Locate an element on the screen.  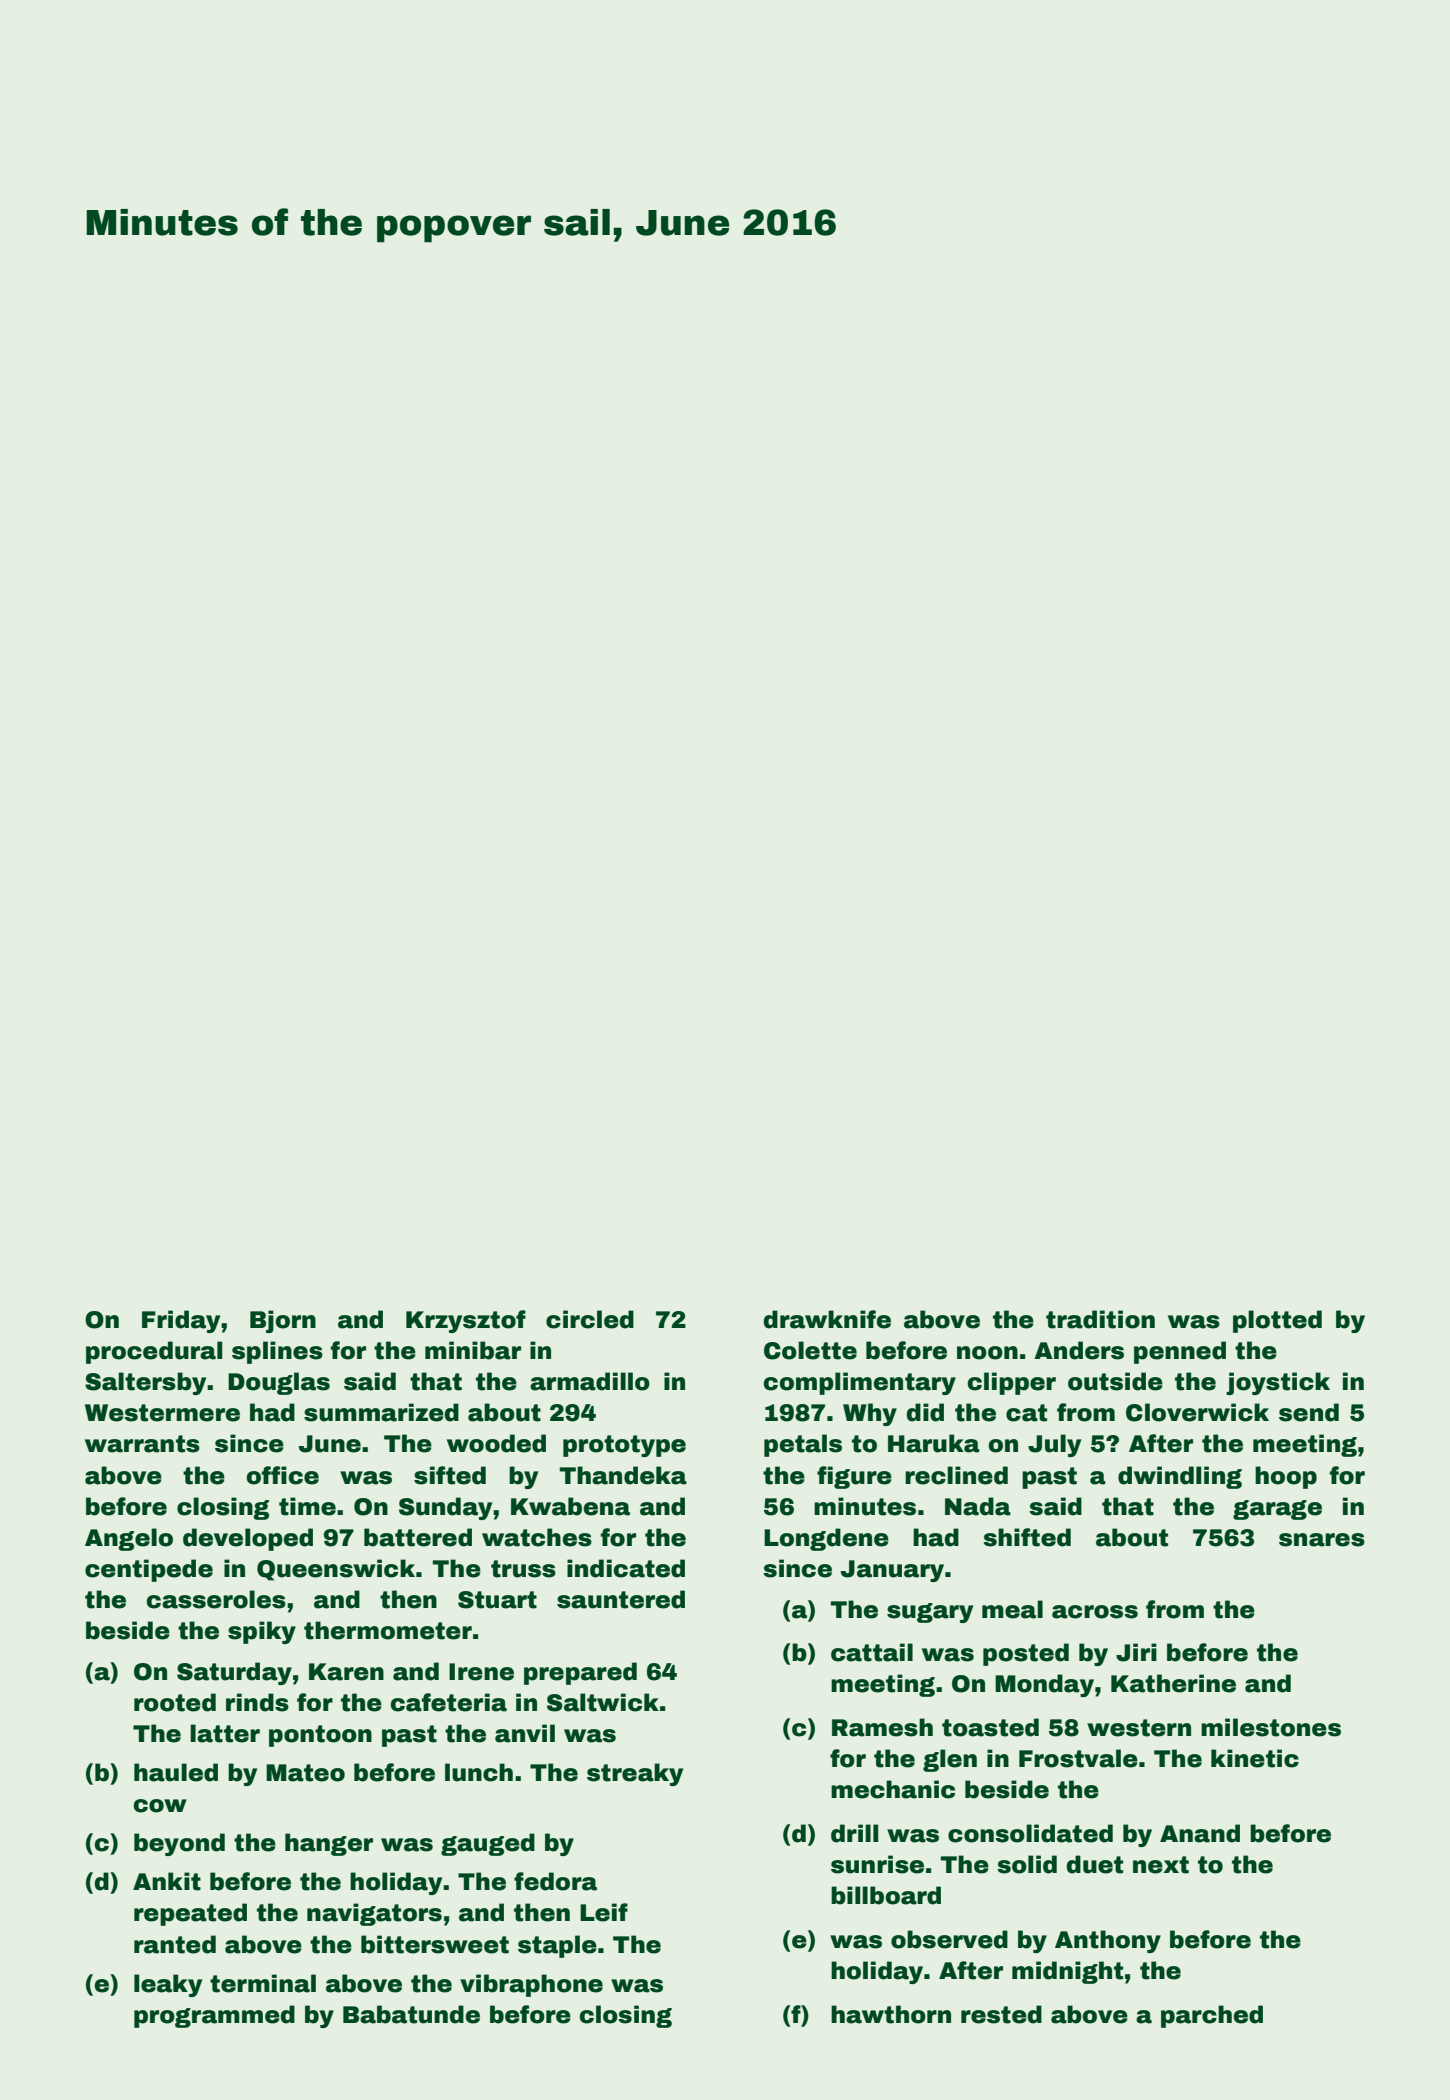
terminal is located at coordinates (263, 1983).
